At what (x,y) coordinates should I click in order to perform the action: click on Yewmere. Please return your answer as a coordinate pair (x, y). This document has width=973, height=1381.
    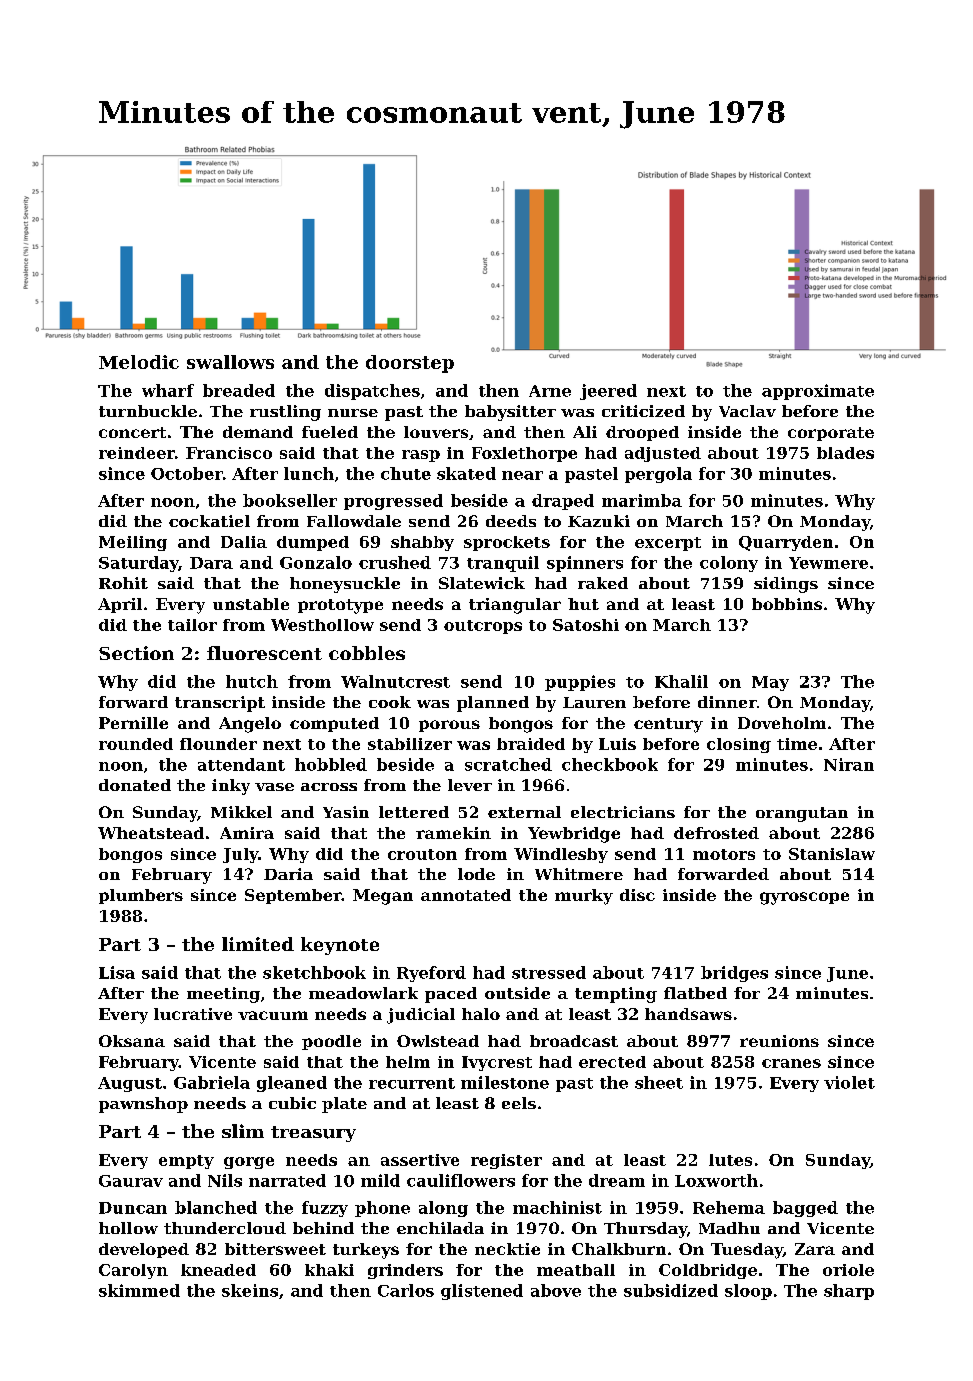
    Looking at the image, I should click on (828, 563).
